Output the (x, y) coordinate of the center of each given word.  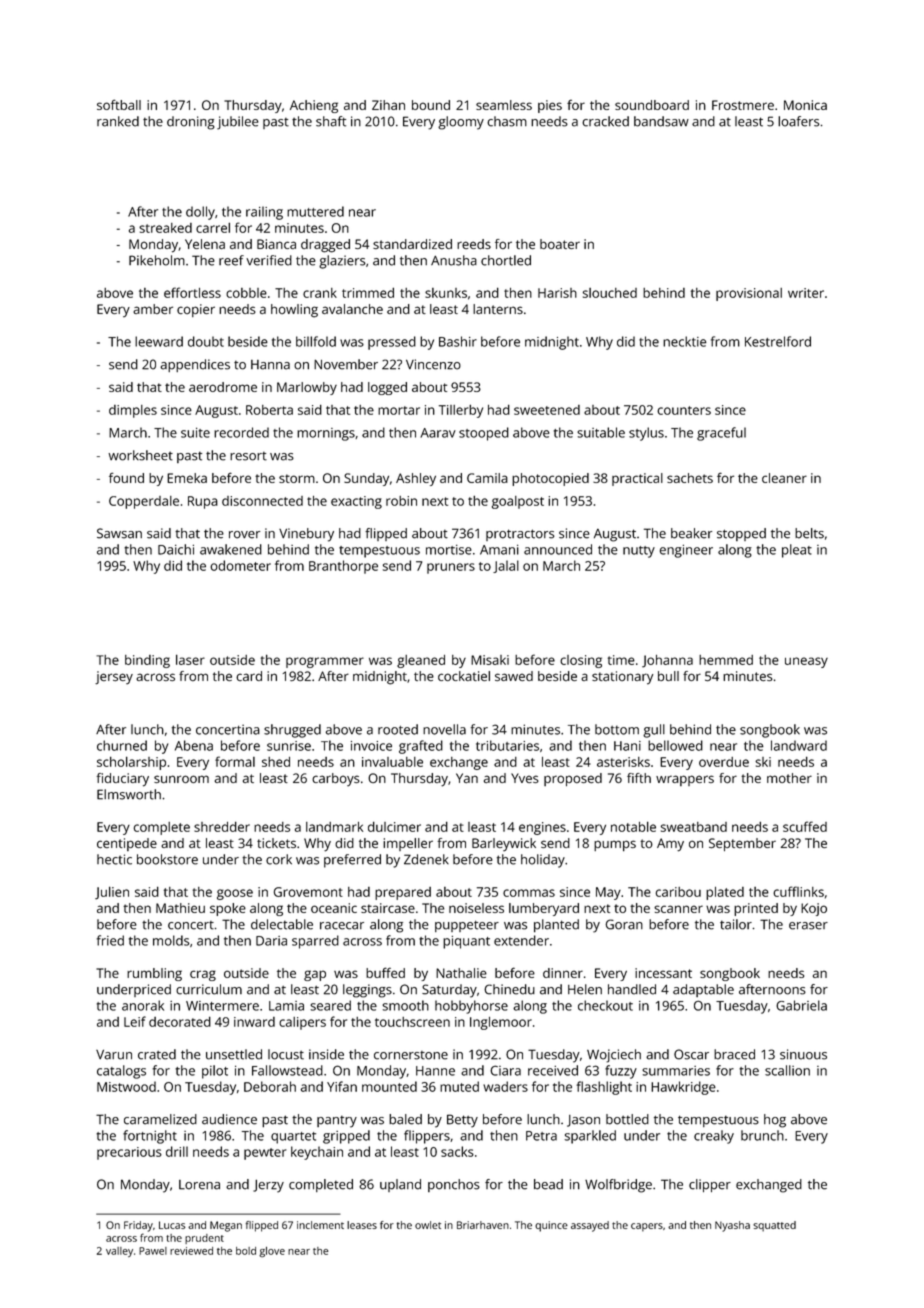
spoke (228, 909)
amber (153, 309)
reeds (474, 244)
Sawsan (119, 533)
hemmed (726, 660)
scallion (787, 1070)
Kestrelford (778, 341)
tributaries (507, 745)
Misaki (490, 660)
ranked (118, 121)
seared (330, 1005)
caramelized (160, 1119)
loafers (798, 121)
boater (560, 244)
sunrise (289, 746)
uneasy (806, 662)
